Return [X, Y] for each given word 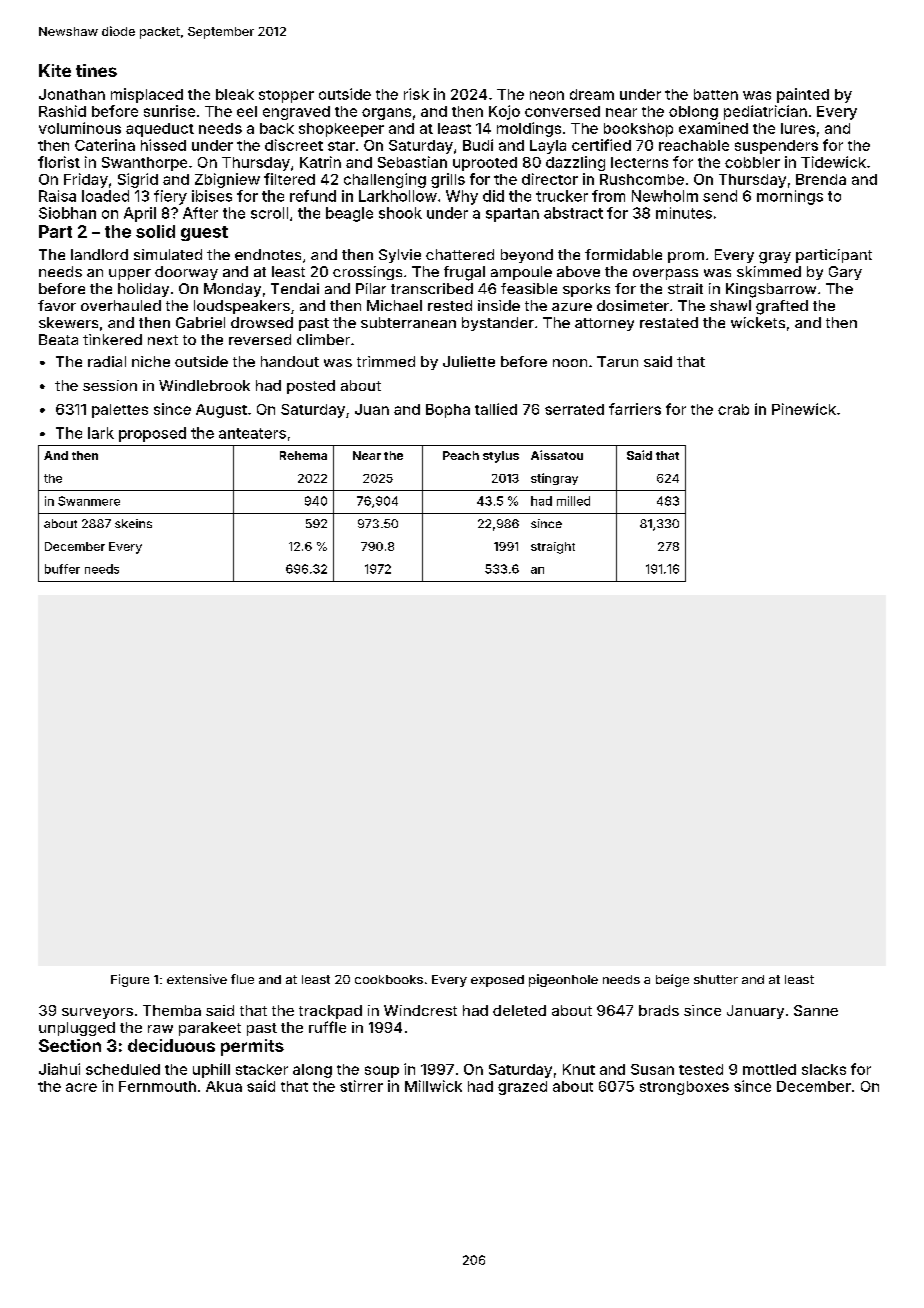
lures [798, 128]
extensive [197, 979]
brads [659, 1010]
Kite [55, 70]
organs [386, 114]
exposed [497, 981]
